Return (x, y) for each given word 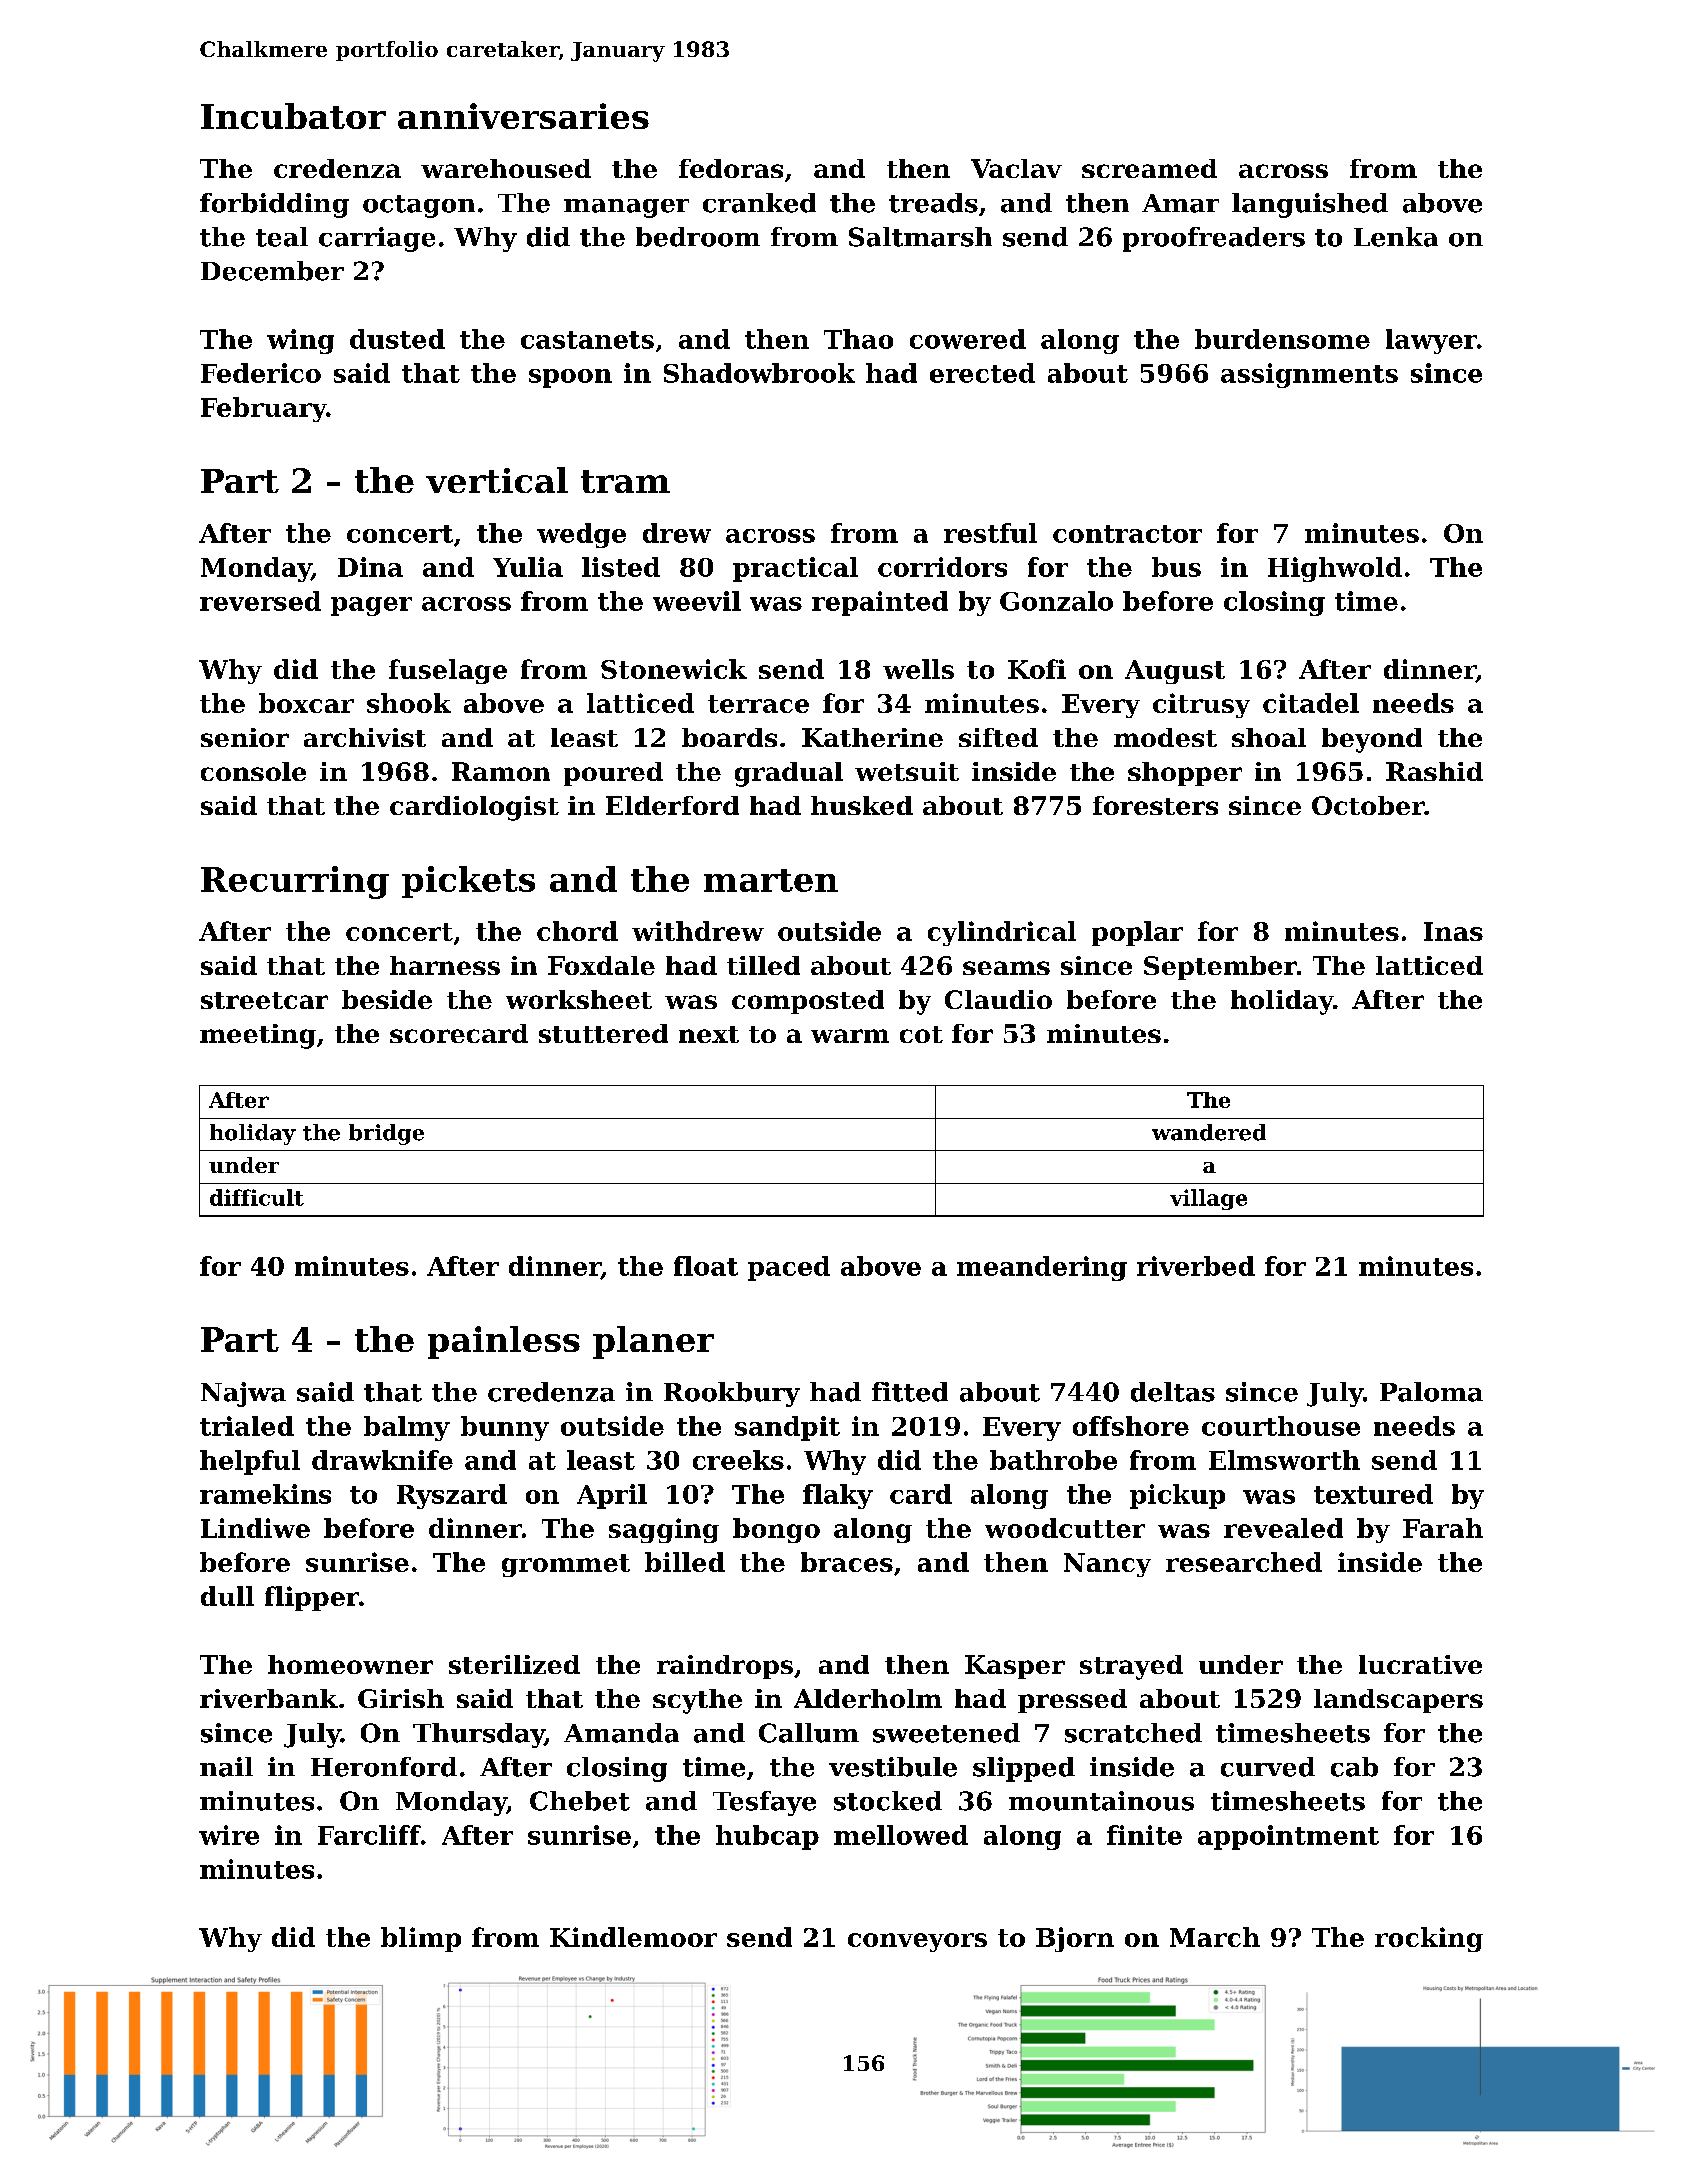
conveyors (917, 1942)
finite (1144, 1835)
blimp (421, 1939)
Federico (261, 373)
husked (862, 805)
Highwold (1335, 569)
